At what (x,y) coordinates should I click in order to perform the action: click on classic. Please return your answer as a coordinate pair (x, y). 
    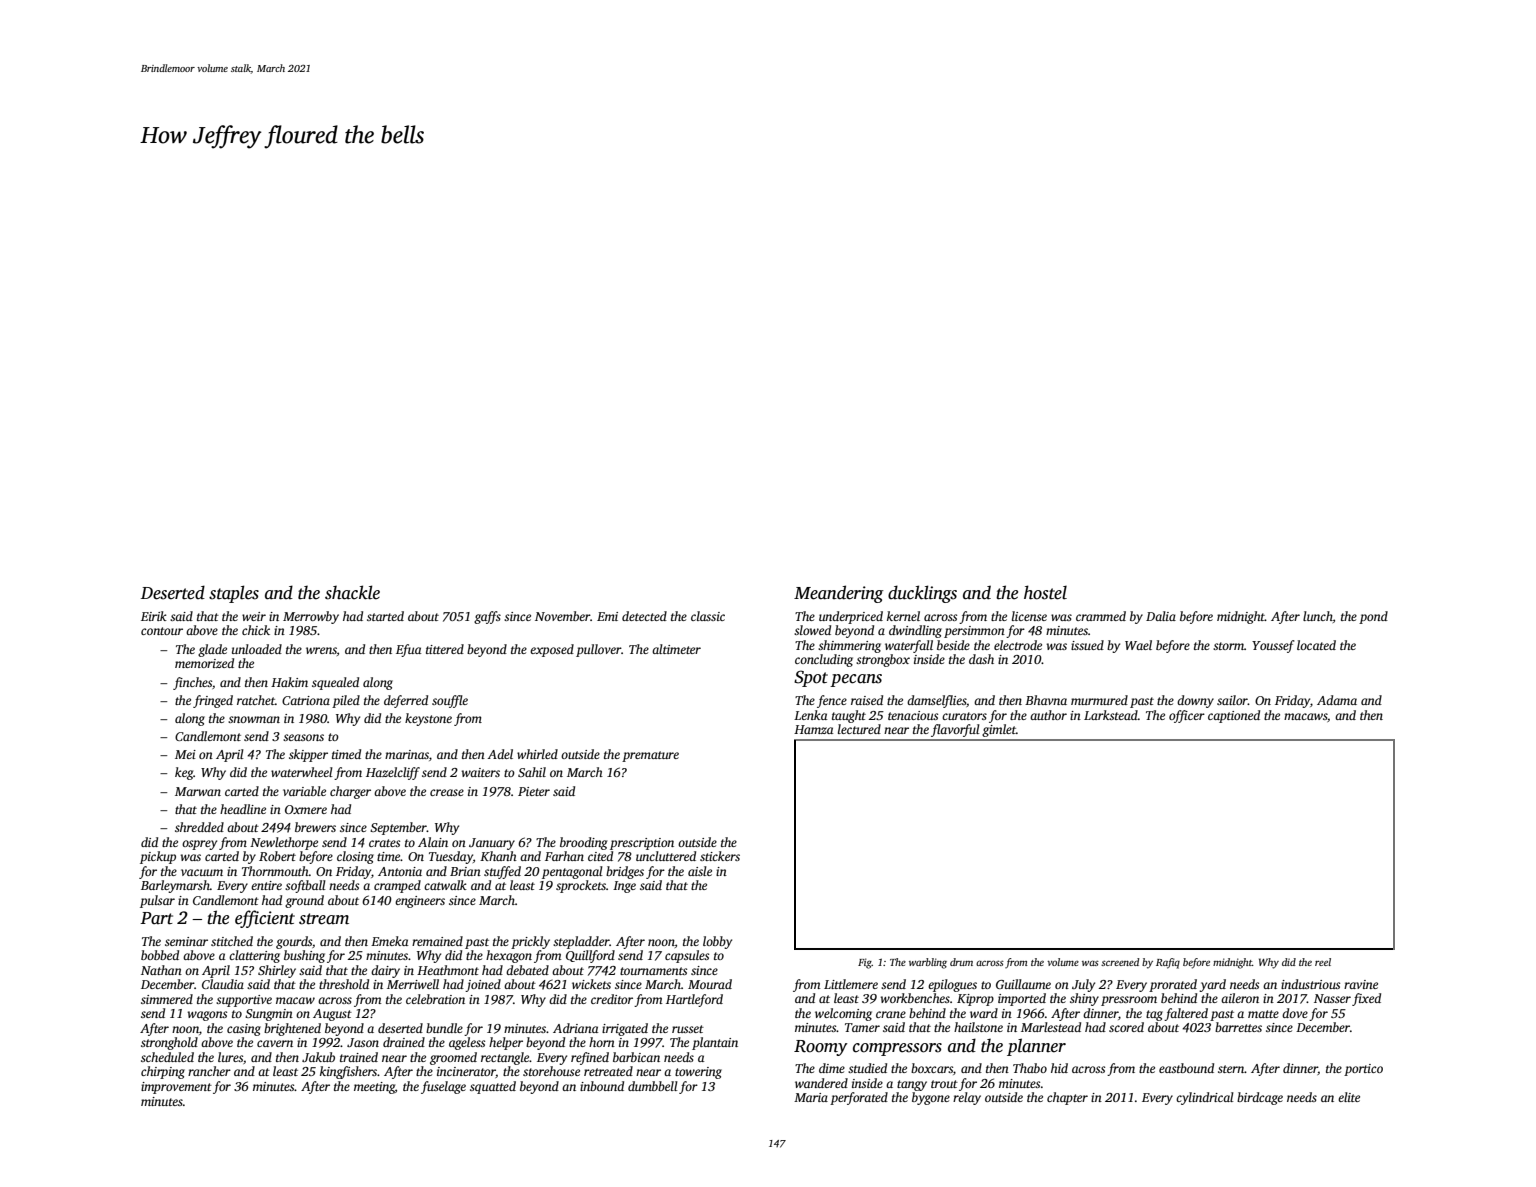
    Looking at the image, I should click on (708, 616).
